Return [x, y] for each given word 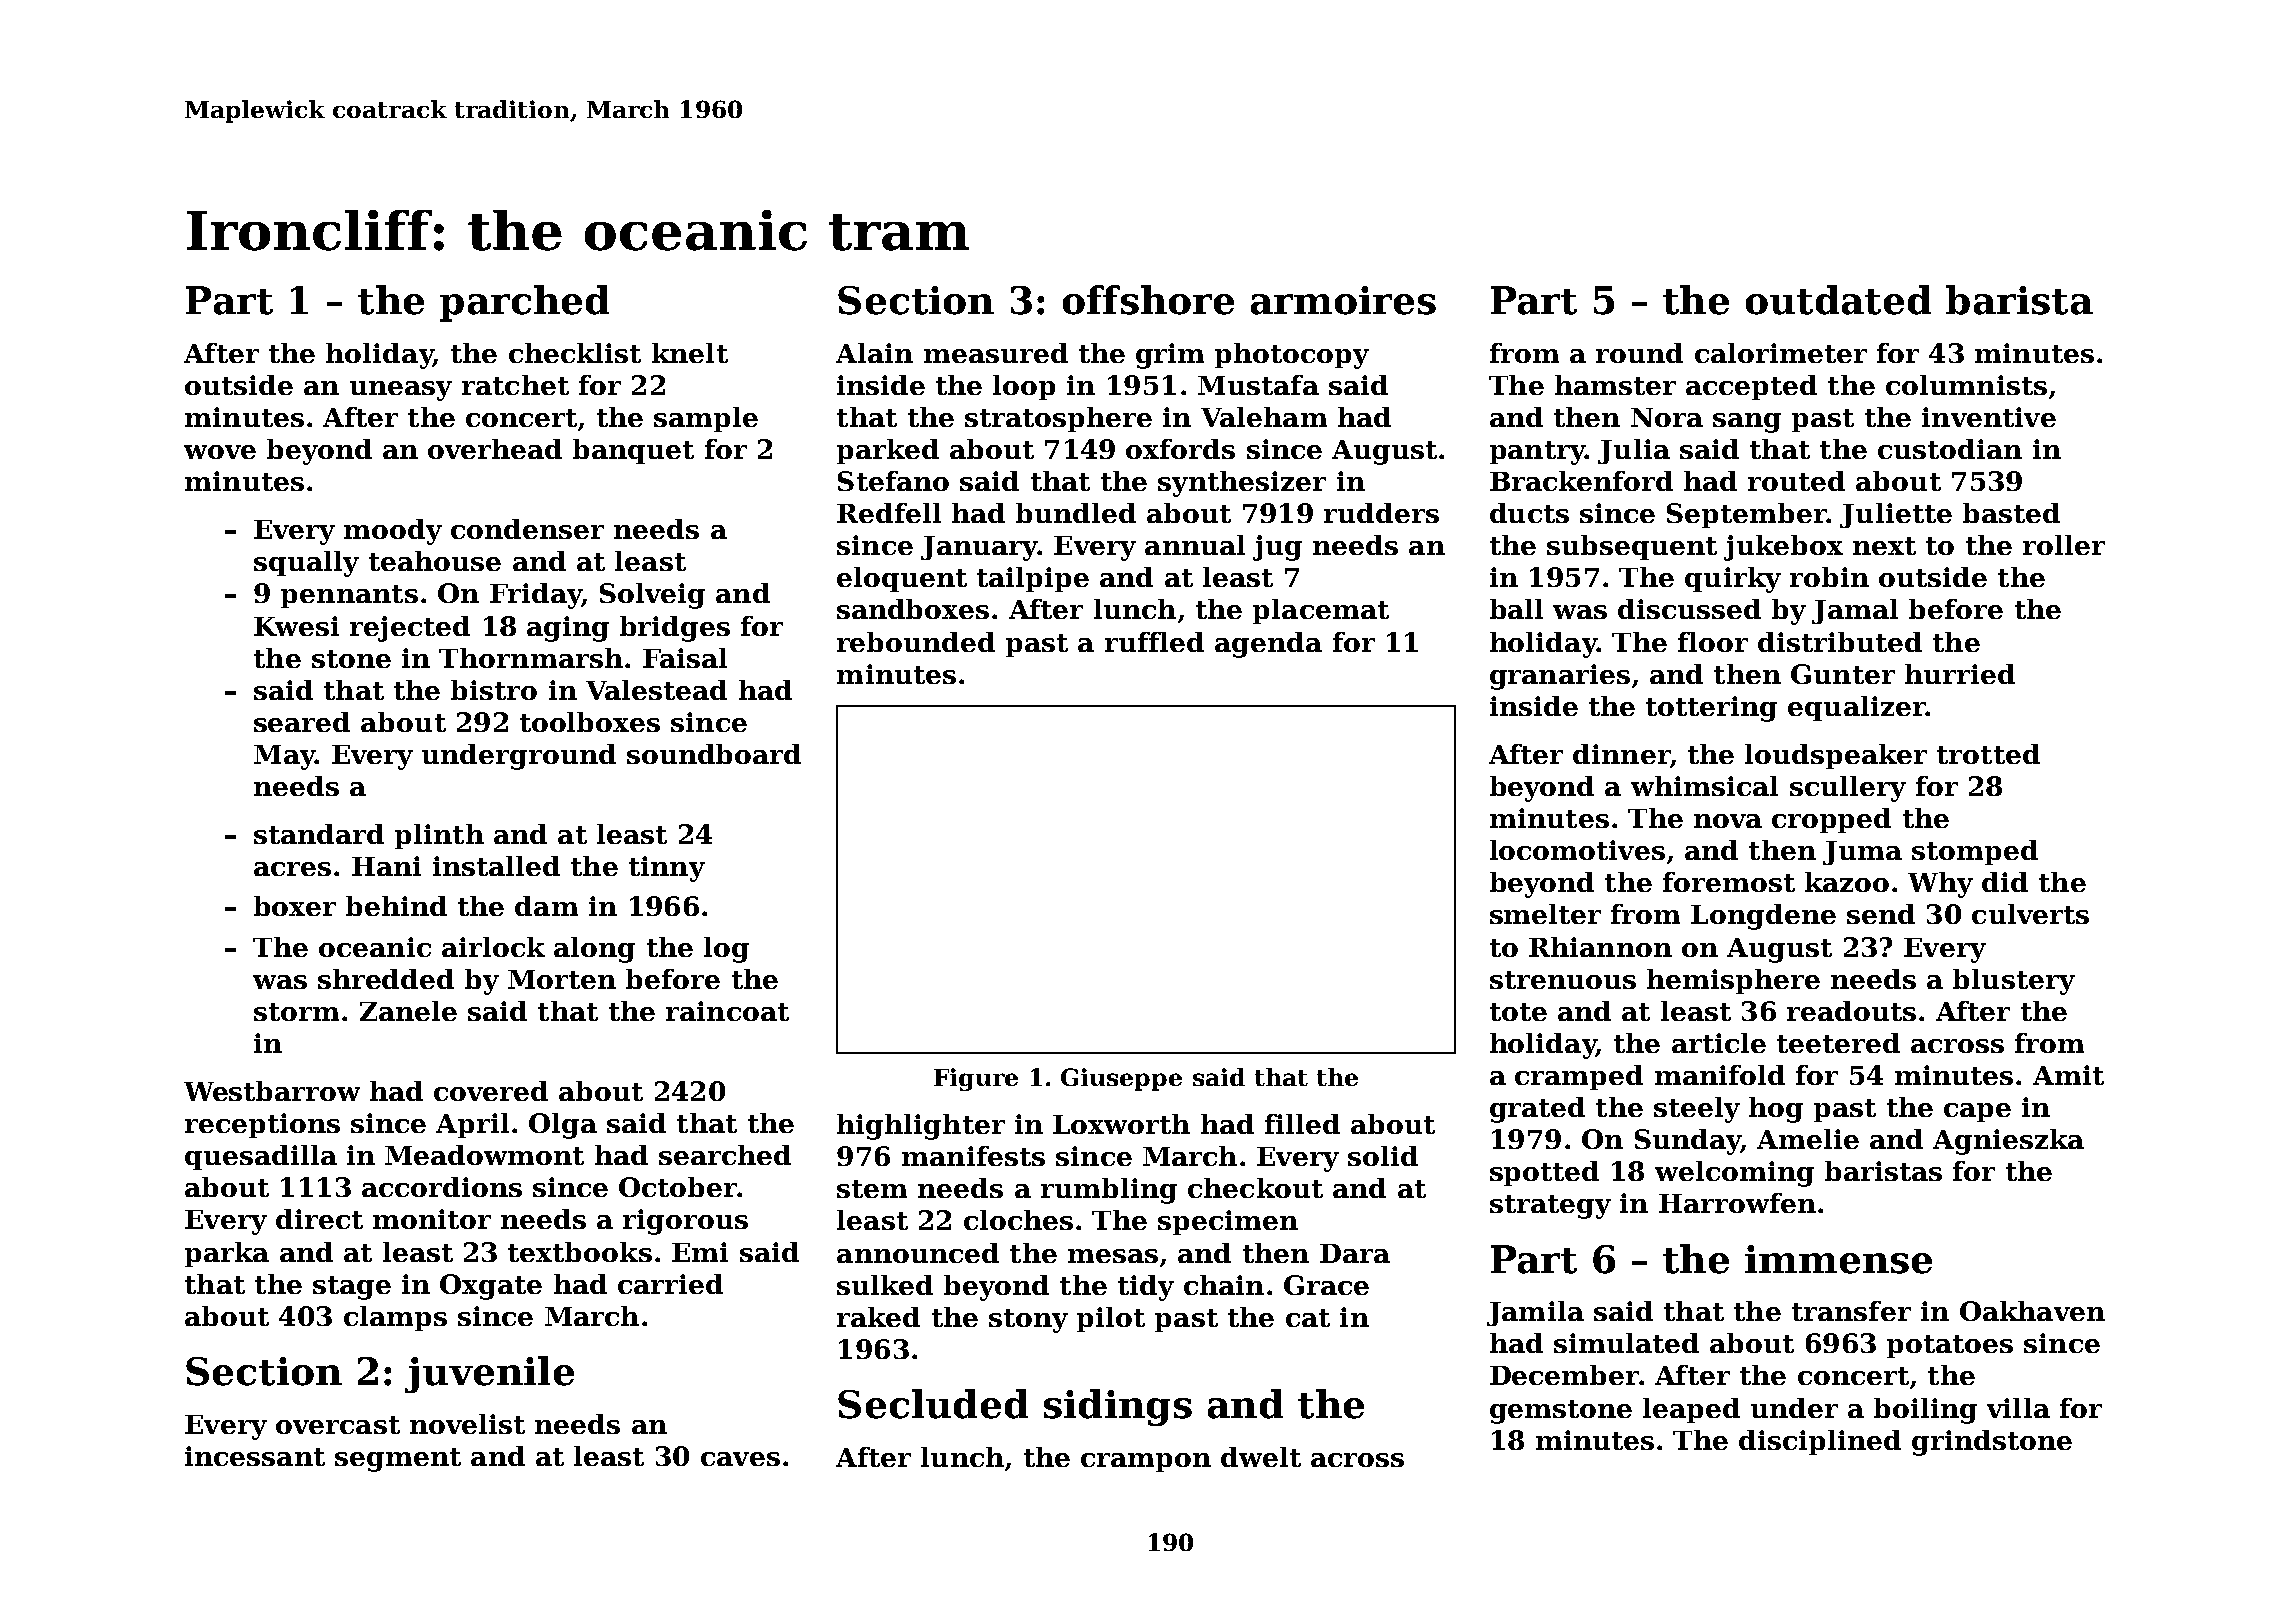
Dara [1355, 1253]
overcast [338, 1425]
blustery [2014, 982]
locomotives [1577, 850]
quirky [1733, 580]
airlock [493, 947]
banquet [633, 451]
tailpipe [1033, 579]
